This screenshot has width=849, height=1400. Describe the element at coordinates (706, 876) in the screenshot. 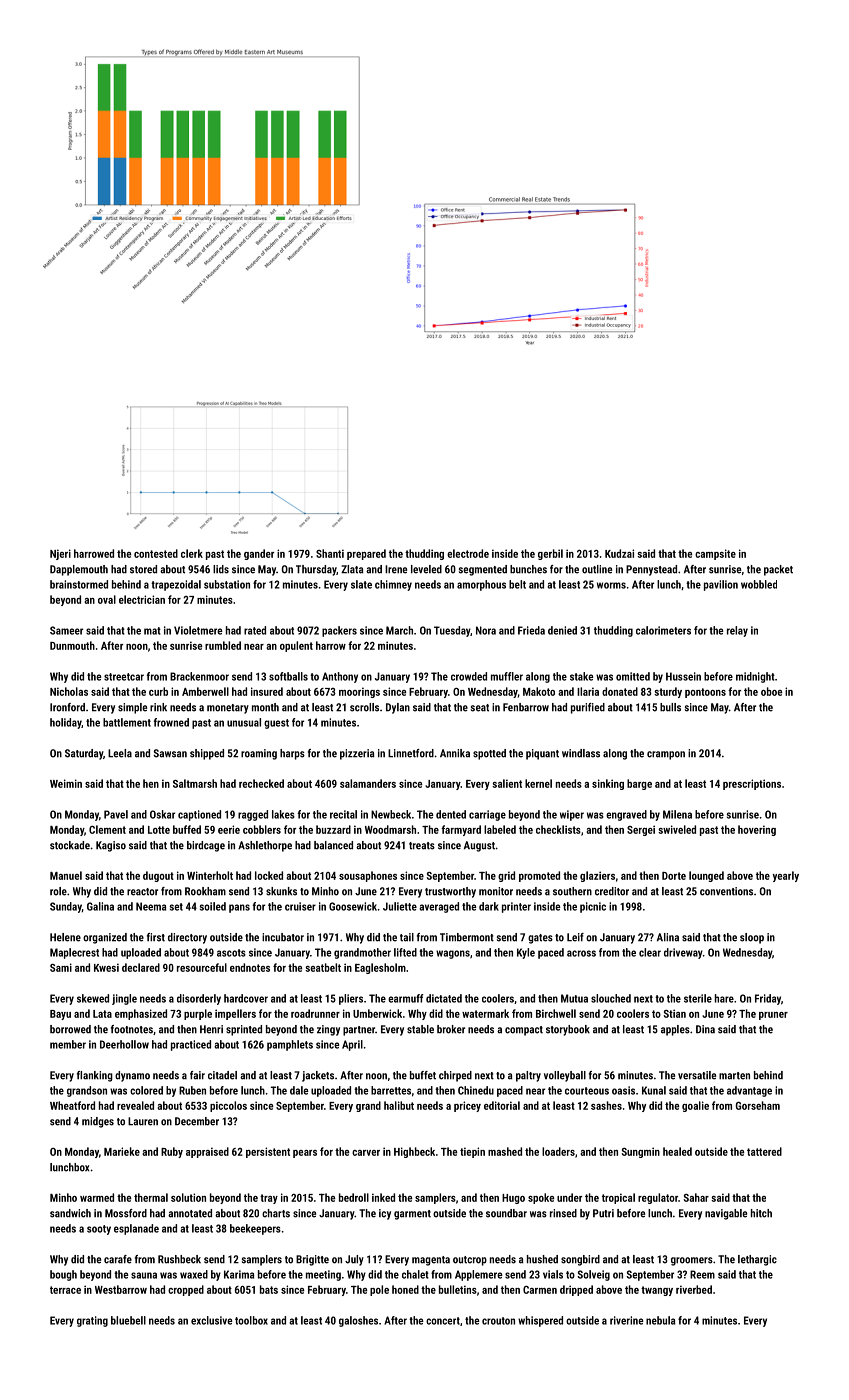

I see `lounged` at that location.
